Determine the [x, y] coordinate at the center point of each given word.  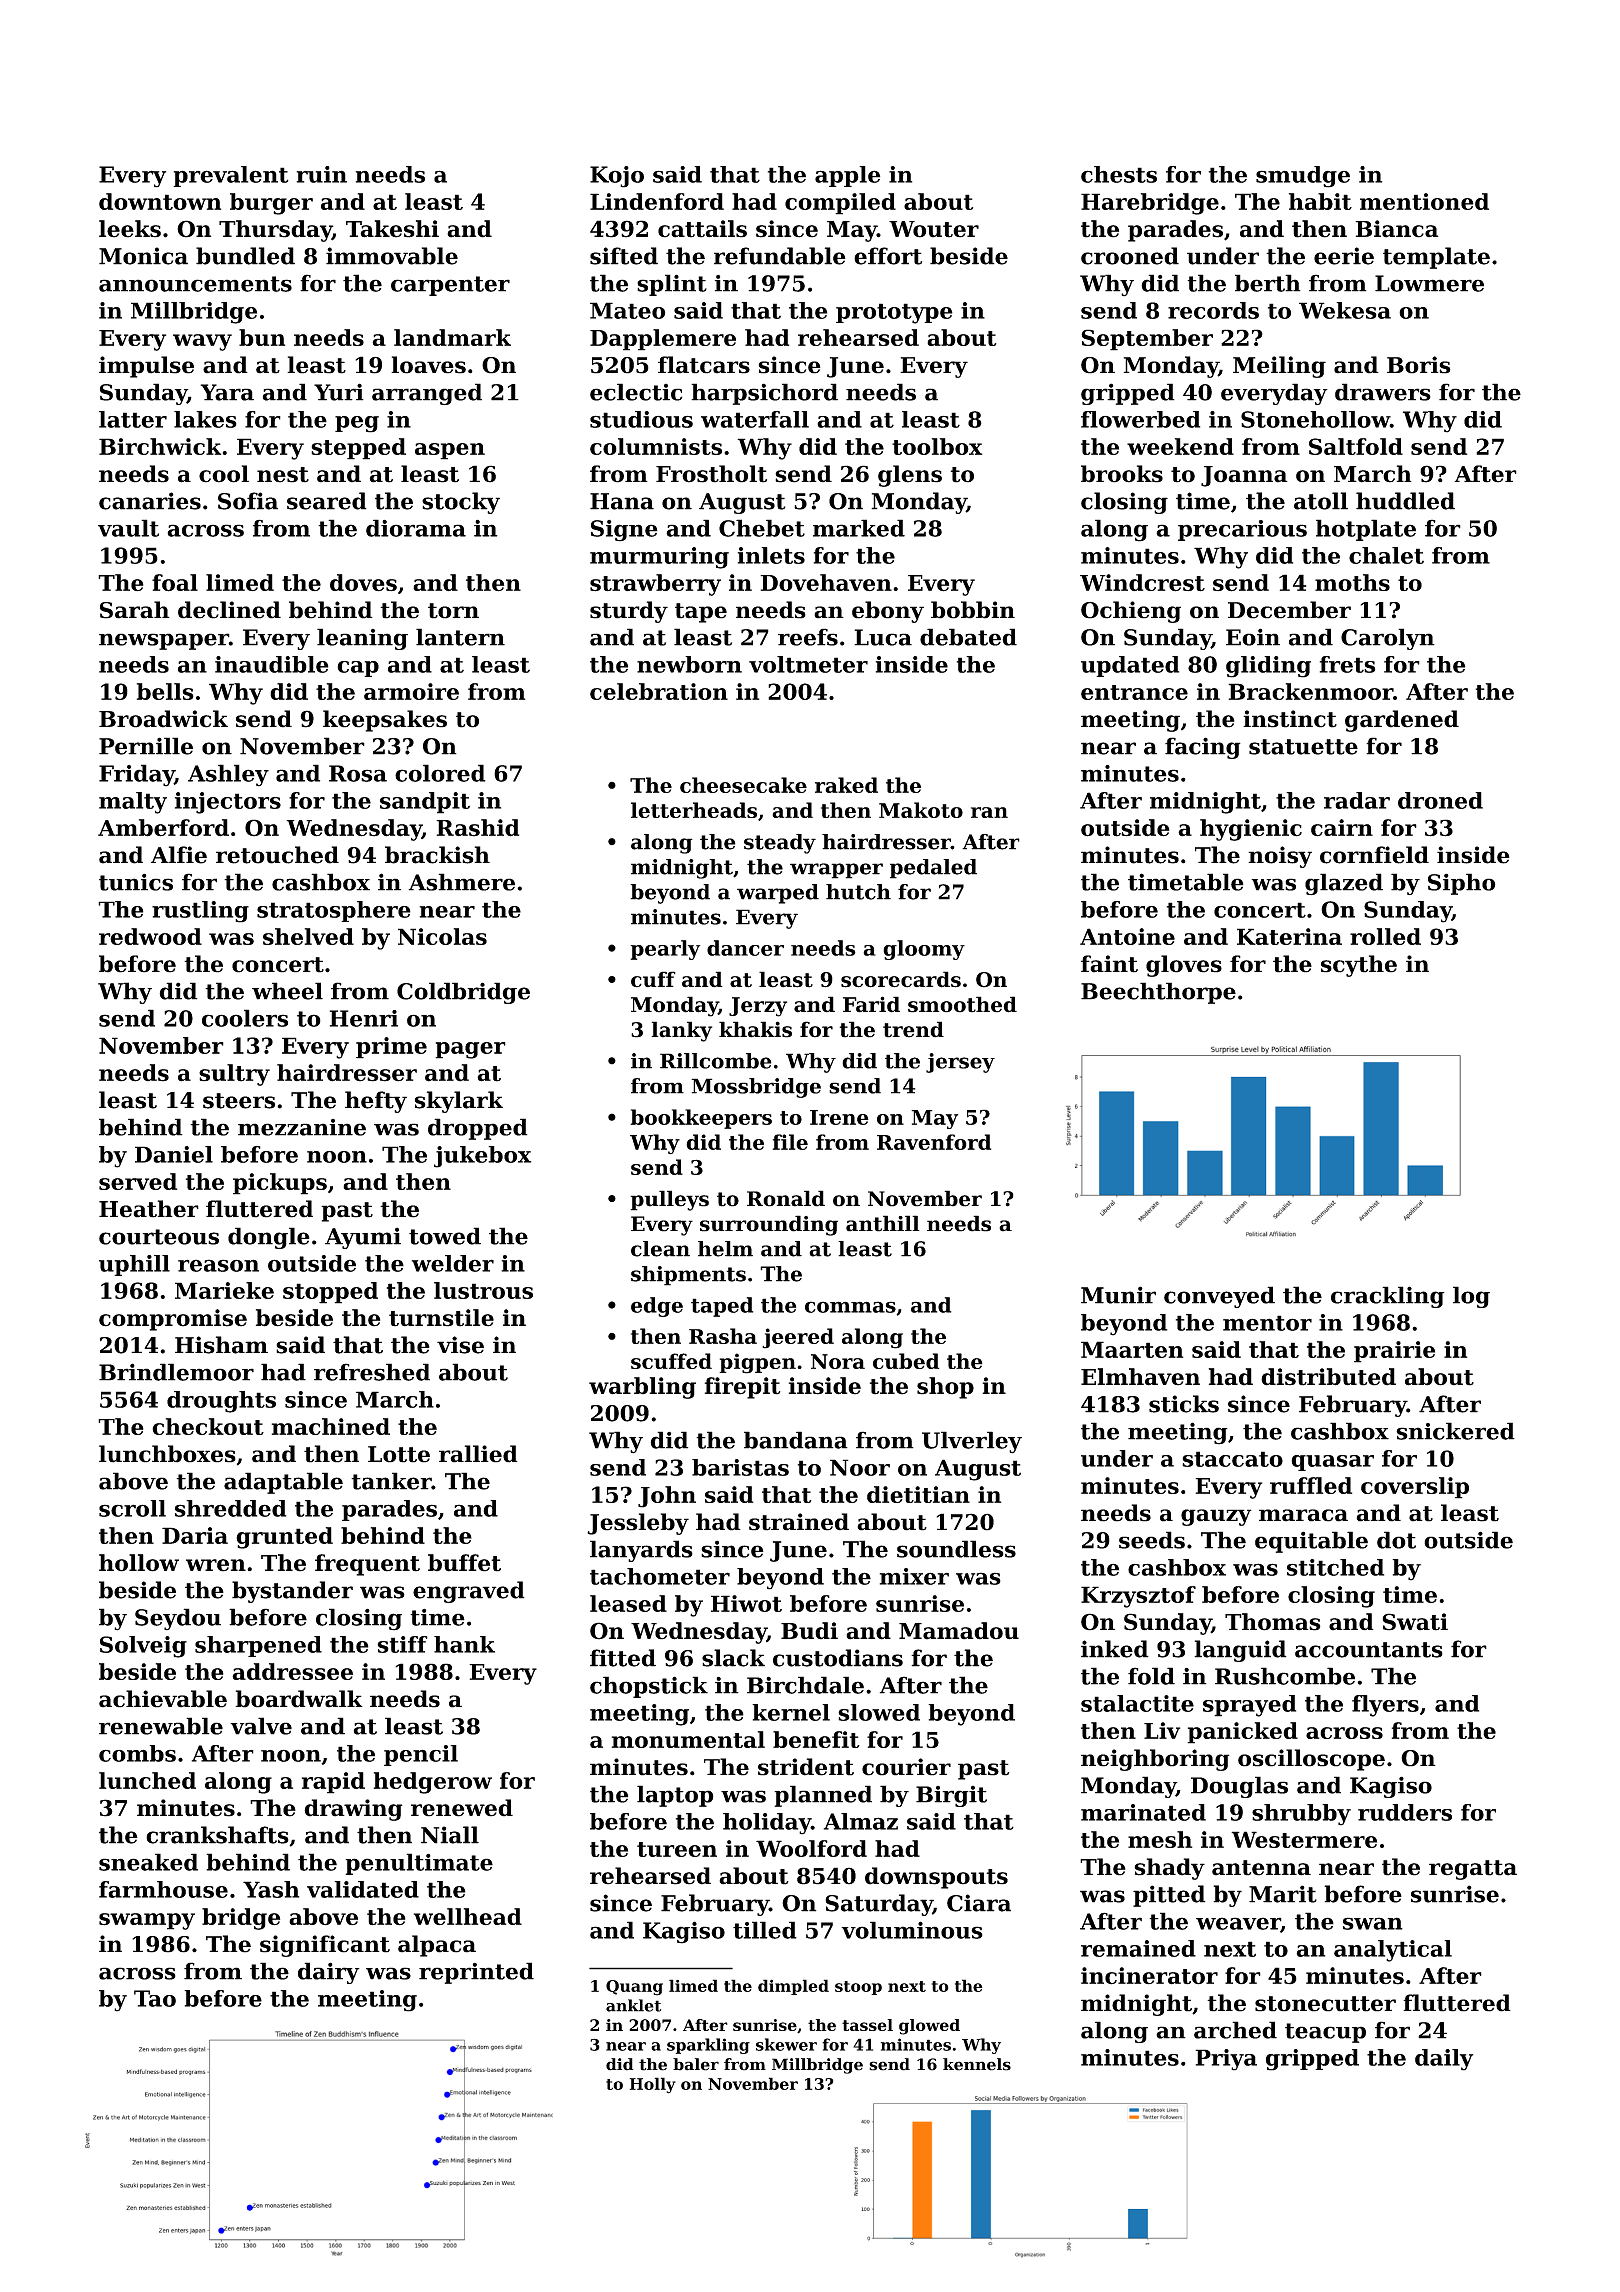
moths [1352, 583]
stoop [858, 1988]
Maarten [1132, 1349]
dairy [329, 1973]
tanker [391, 1481]
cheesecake [743, 785]
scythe [1359, 966]
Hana [622, 501]
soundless [956, 1549]
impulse [146, 367]
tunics [136, 882]
